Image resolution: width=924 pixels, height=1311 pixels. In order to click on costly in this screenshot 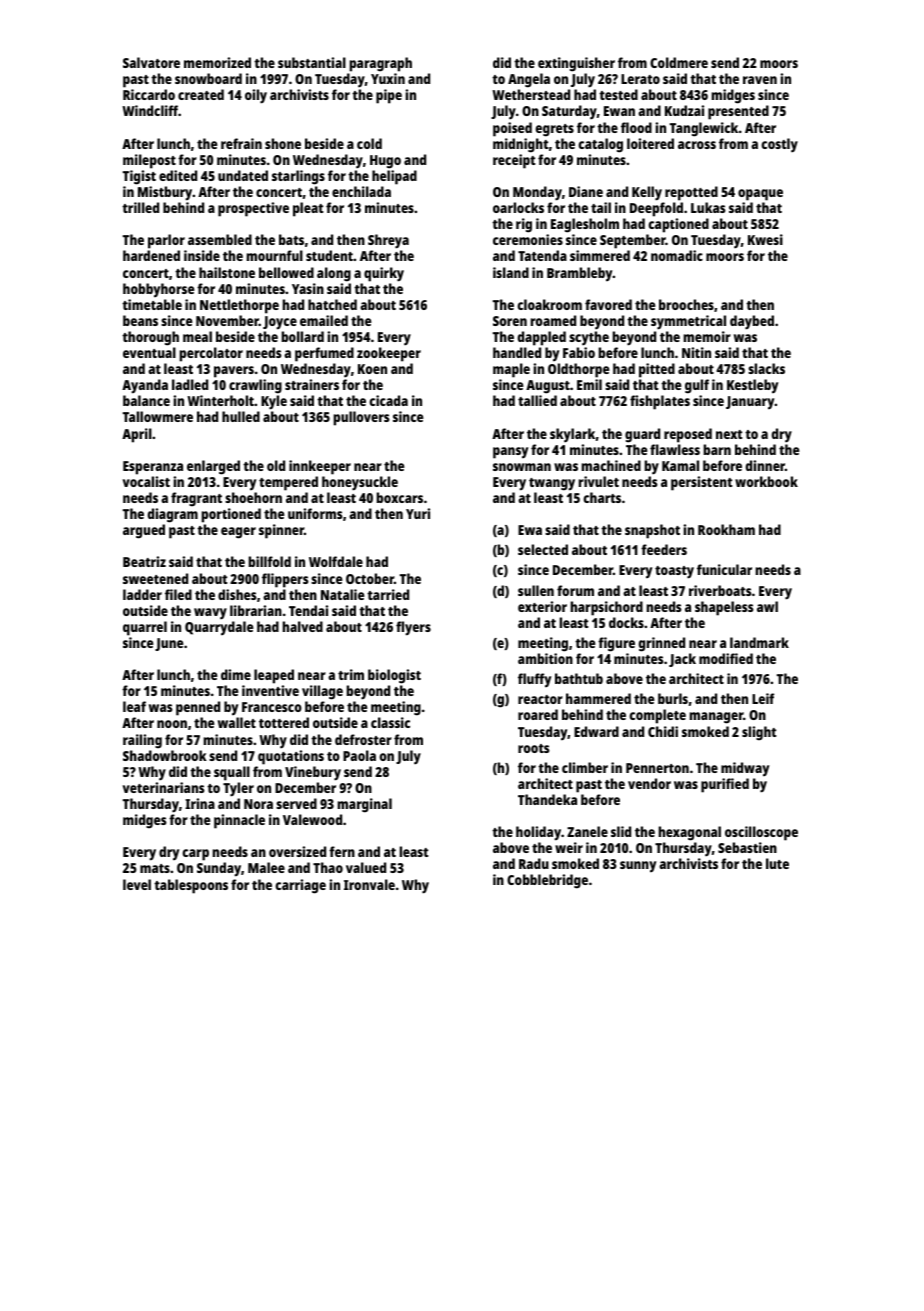, I will do `click(779, 145)`.
